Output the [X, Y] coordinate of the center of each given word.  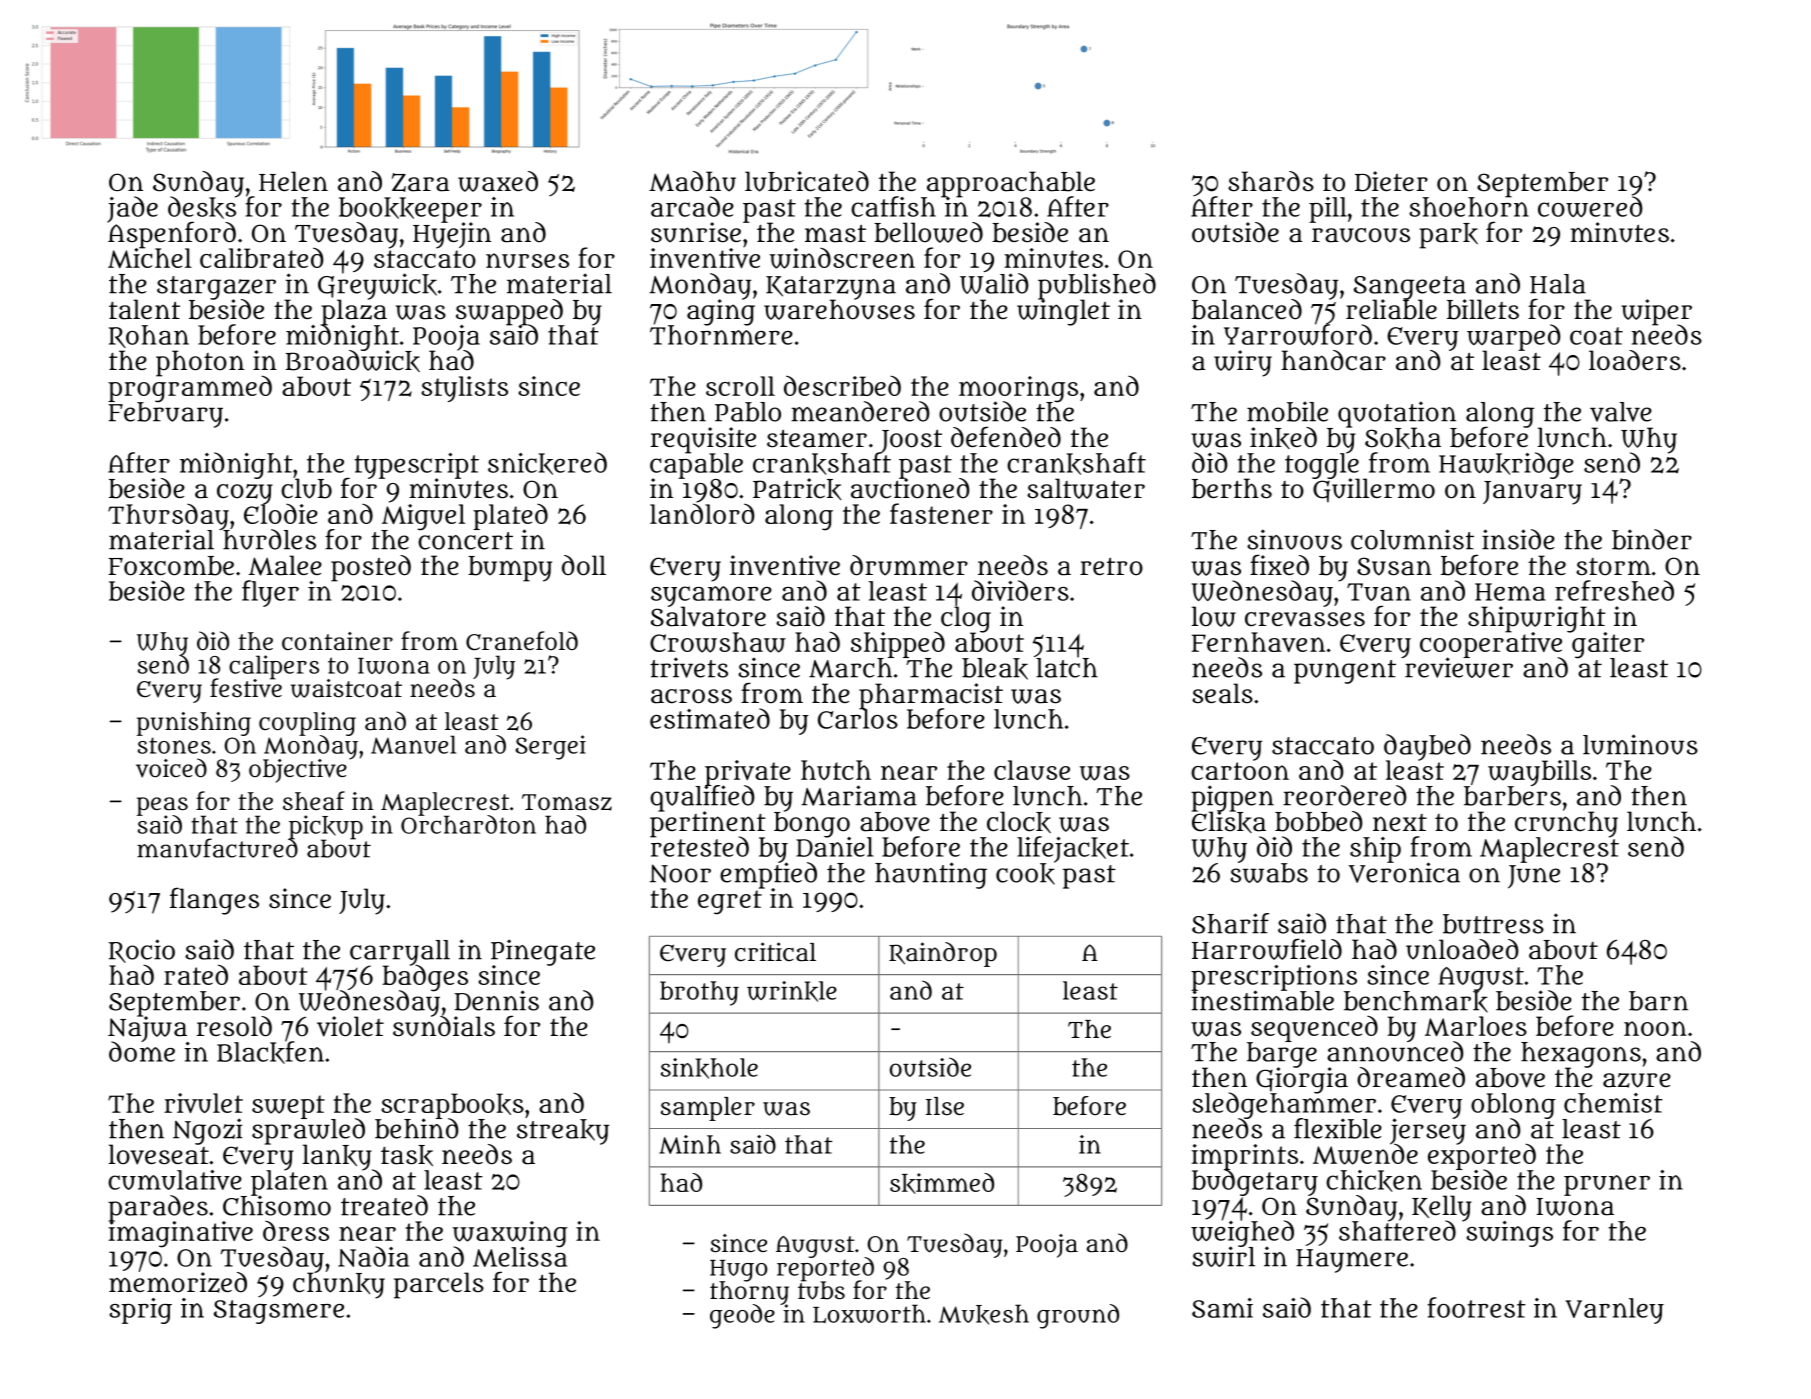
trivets [689, 667]
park [1449, 236]
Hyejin [452, 236]
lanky [338, 1157]
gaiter [1607, 645]
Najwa [147, 1029]
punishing [194, 724]
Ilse [945, 1106]
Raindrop [943, 954]
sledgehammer [1284, 1106]
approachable [1011, 184]
